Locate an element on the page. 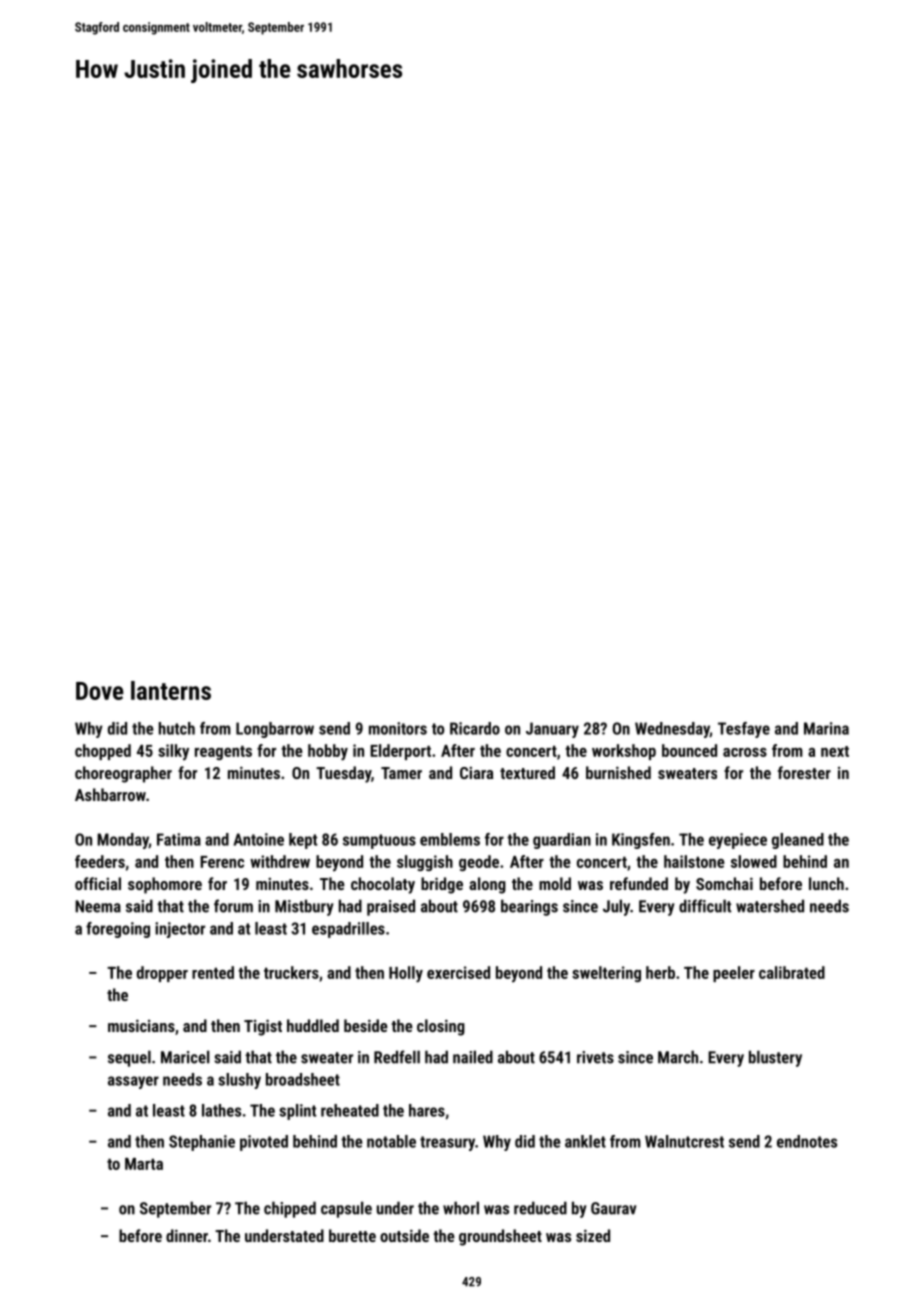  musicians is located at coordinates (141, 1025).
